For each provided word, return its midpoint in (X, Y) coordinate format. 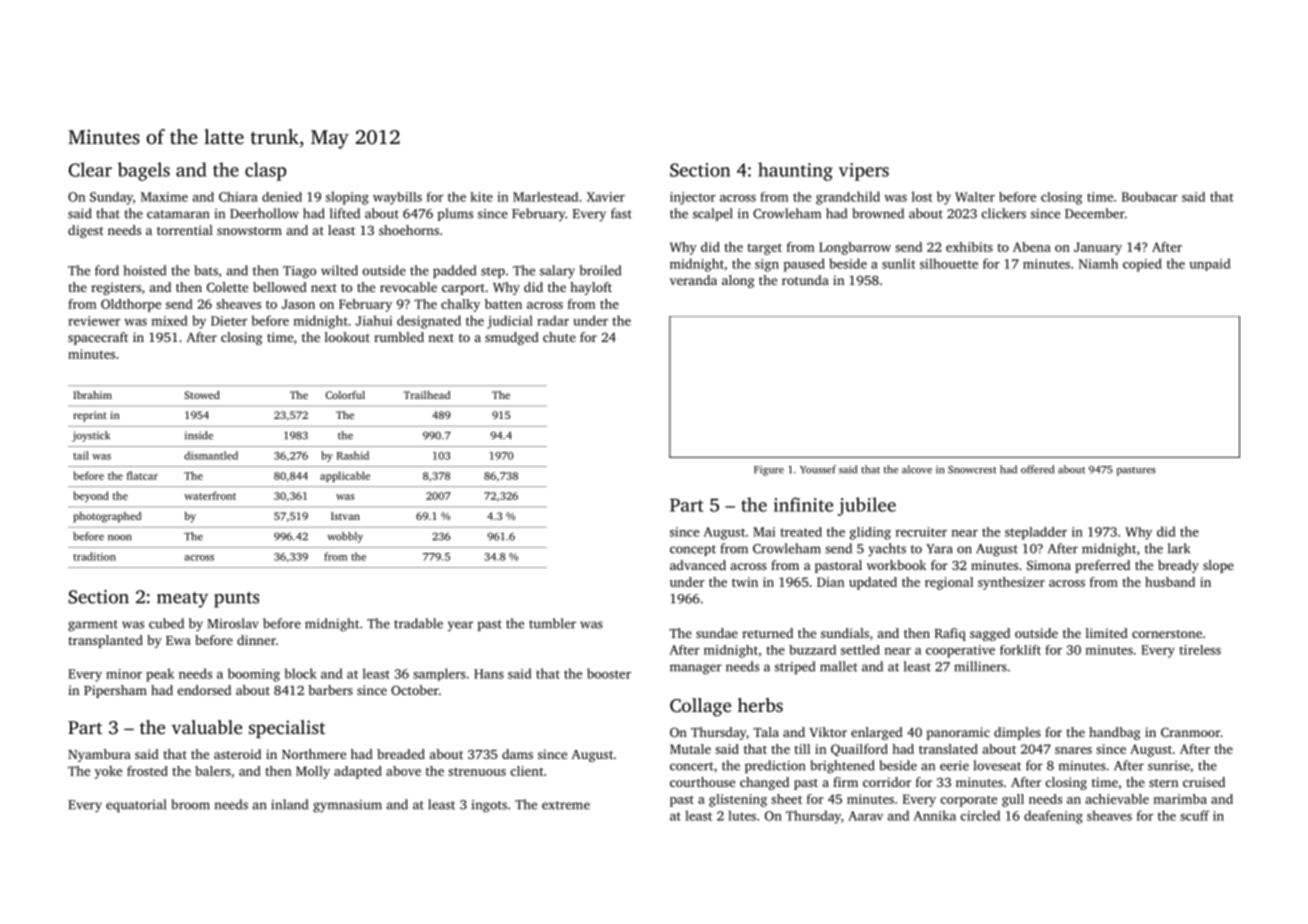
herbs (760, 705)
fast (621, 213)
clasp (265, 171)
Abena (1032, 247)
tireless (1200, 650)
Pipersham (115, 691)
